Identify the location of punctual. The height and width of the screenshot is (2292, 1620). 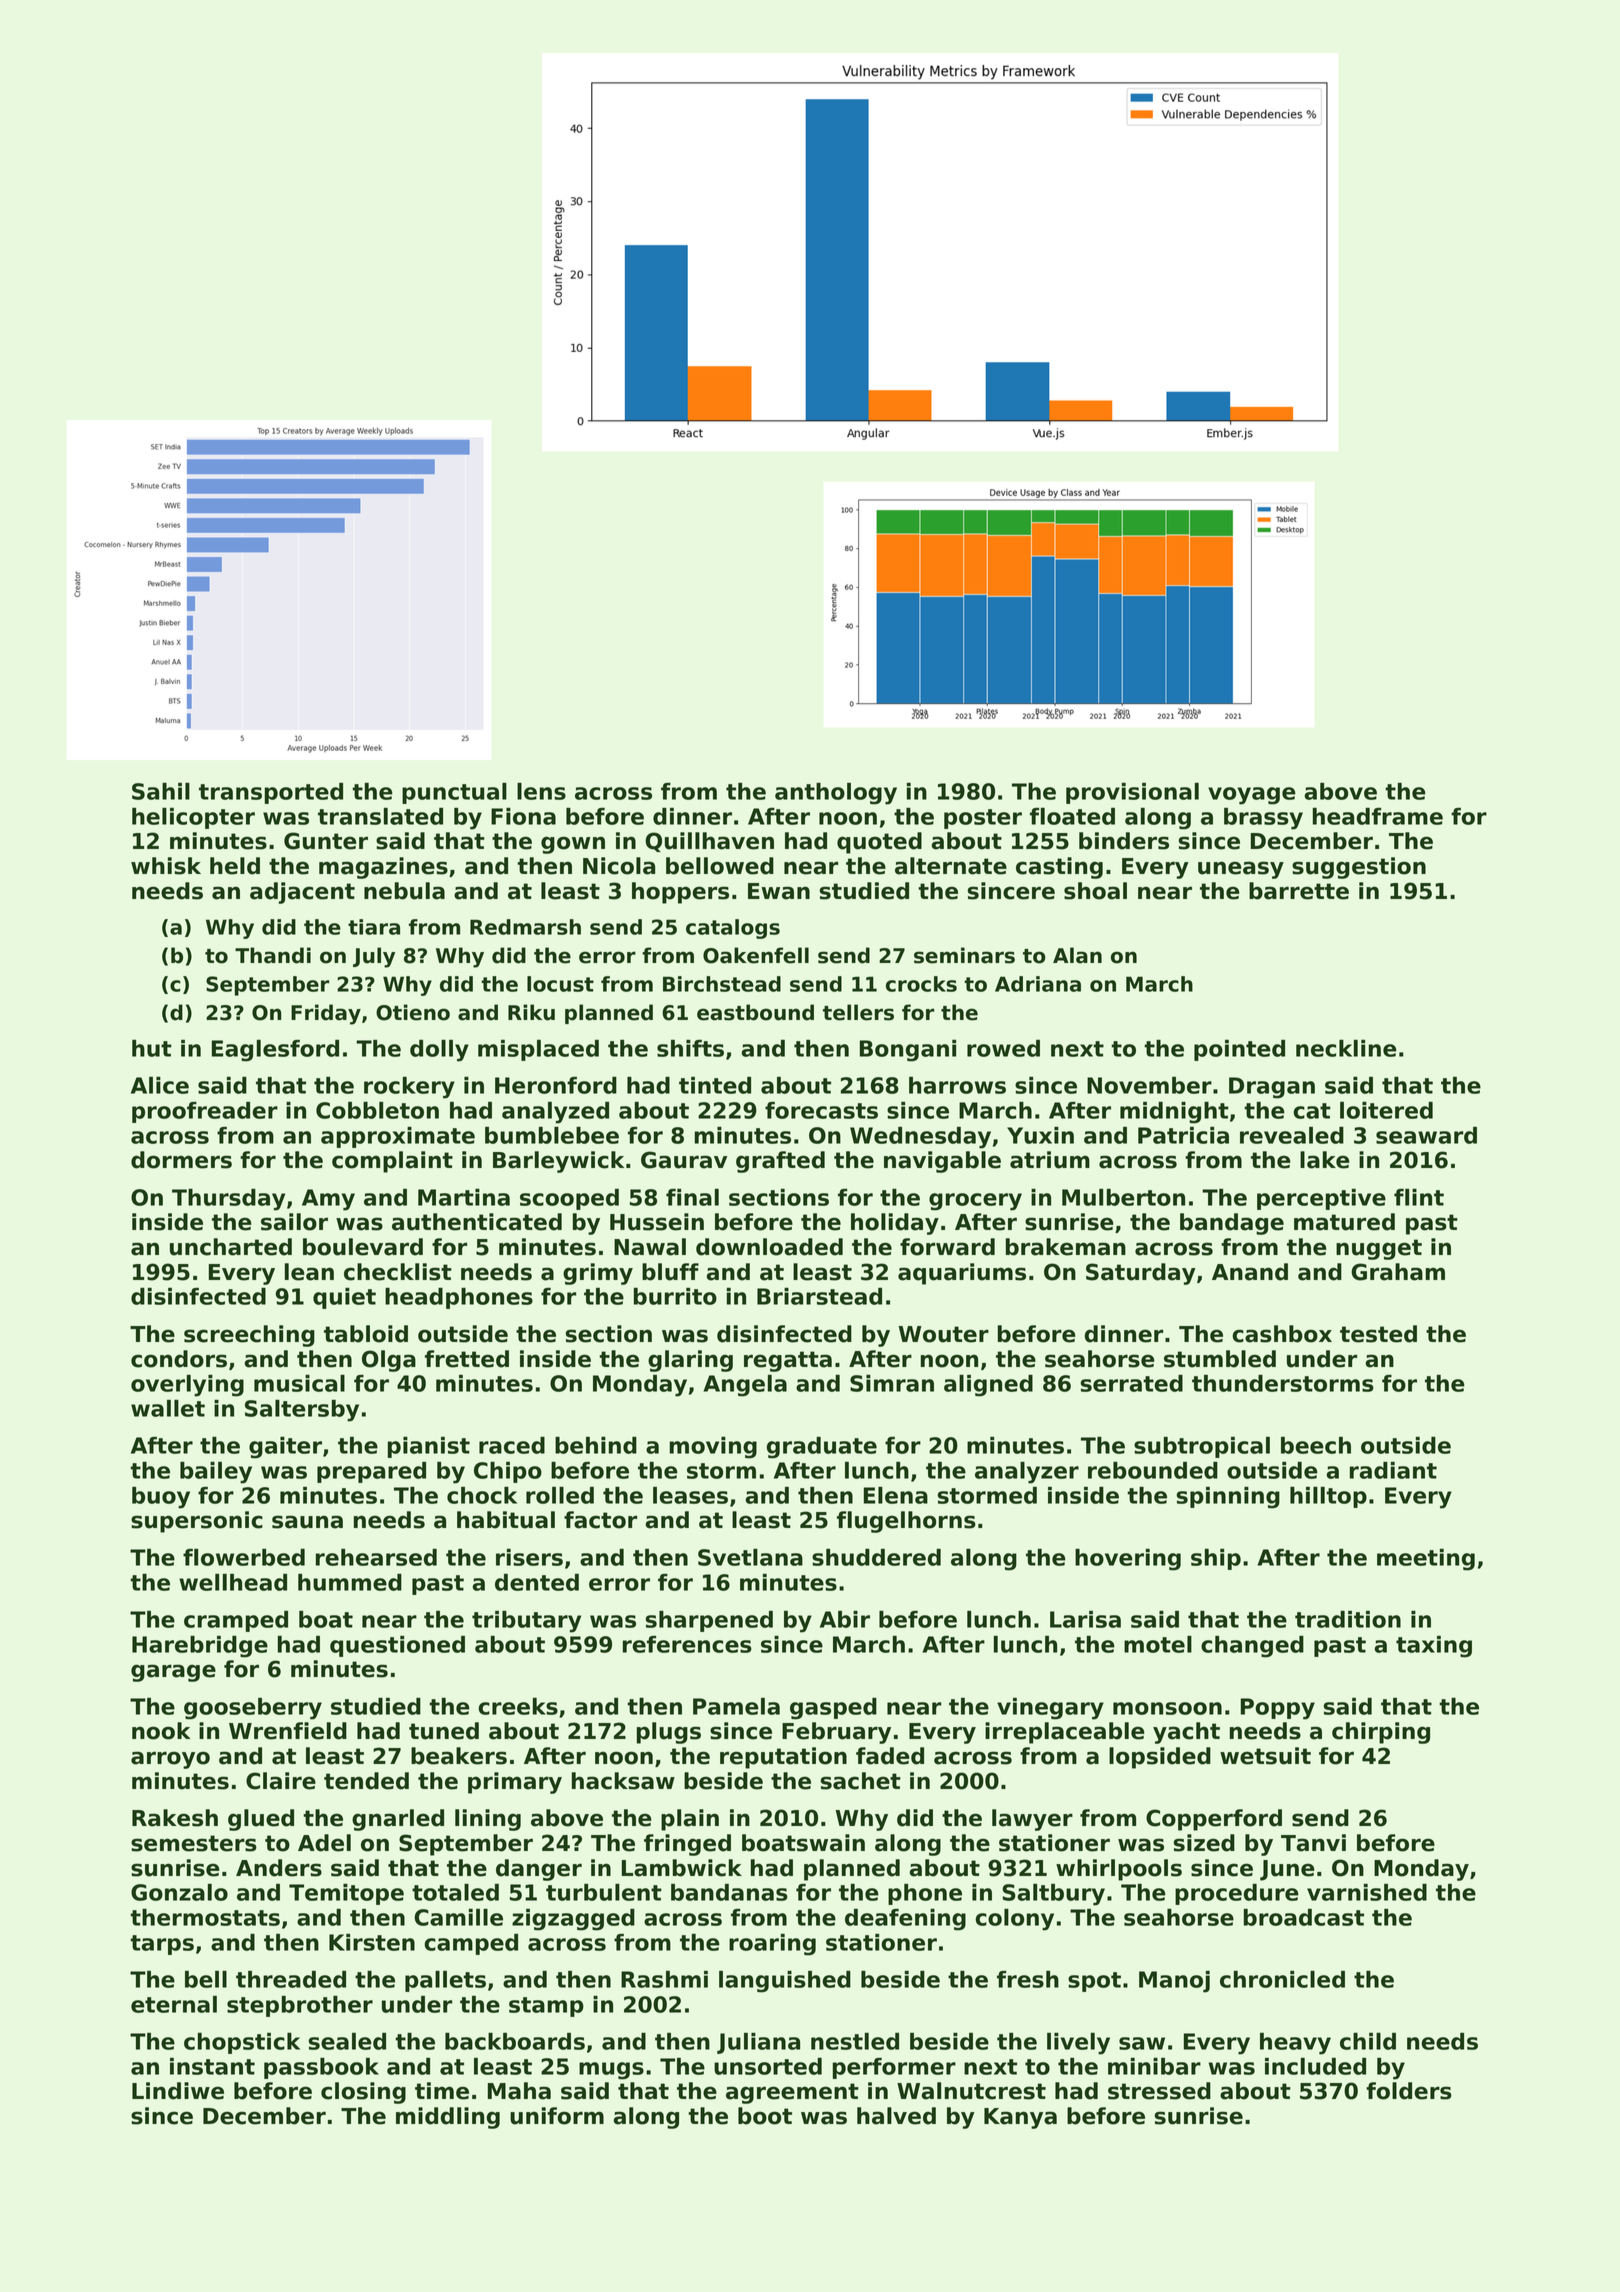
(454, 793).
